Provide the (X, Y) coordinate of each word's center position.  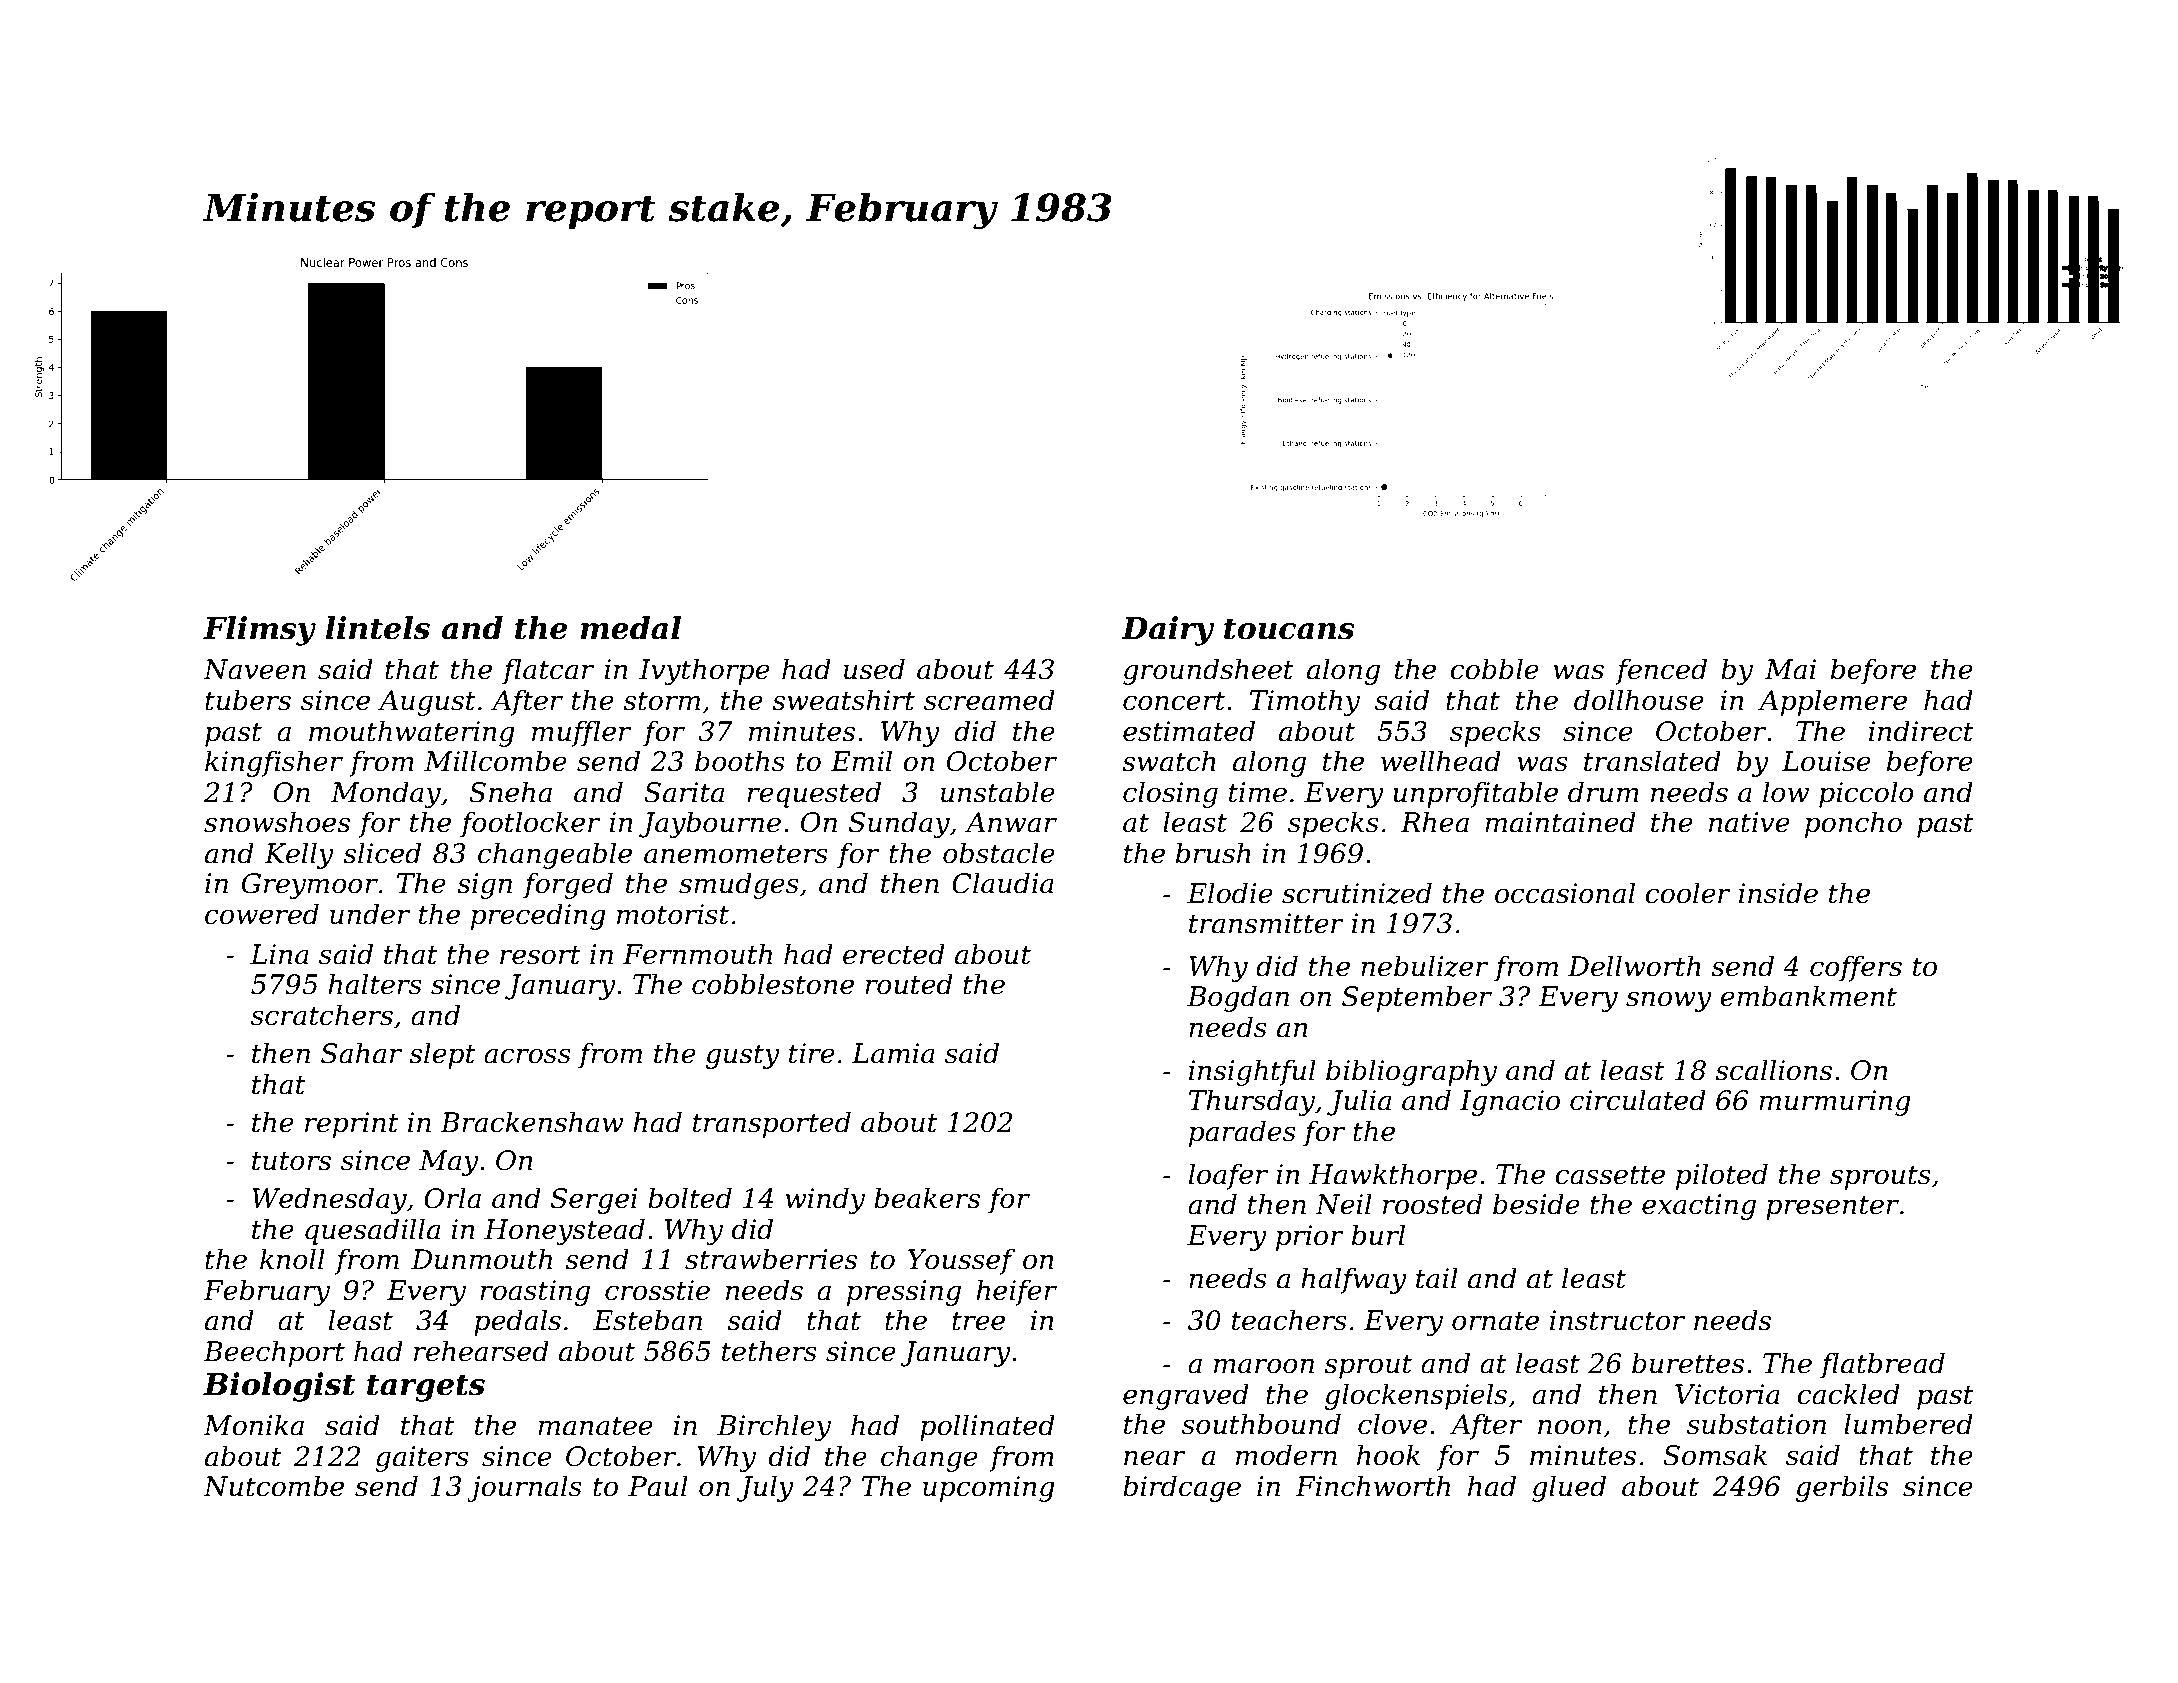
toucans (1289, 629)
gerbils (1842, 1488)
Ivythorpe (704, 671)
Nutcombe (273, 1486)
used (874, 669)
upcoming (989, 1489)
